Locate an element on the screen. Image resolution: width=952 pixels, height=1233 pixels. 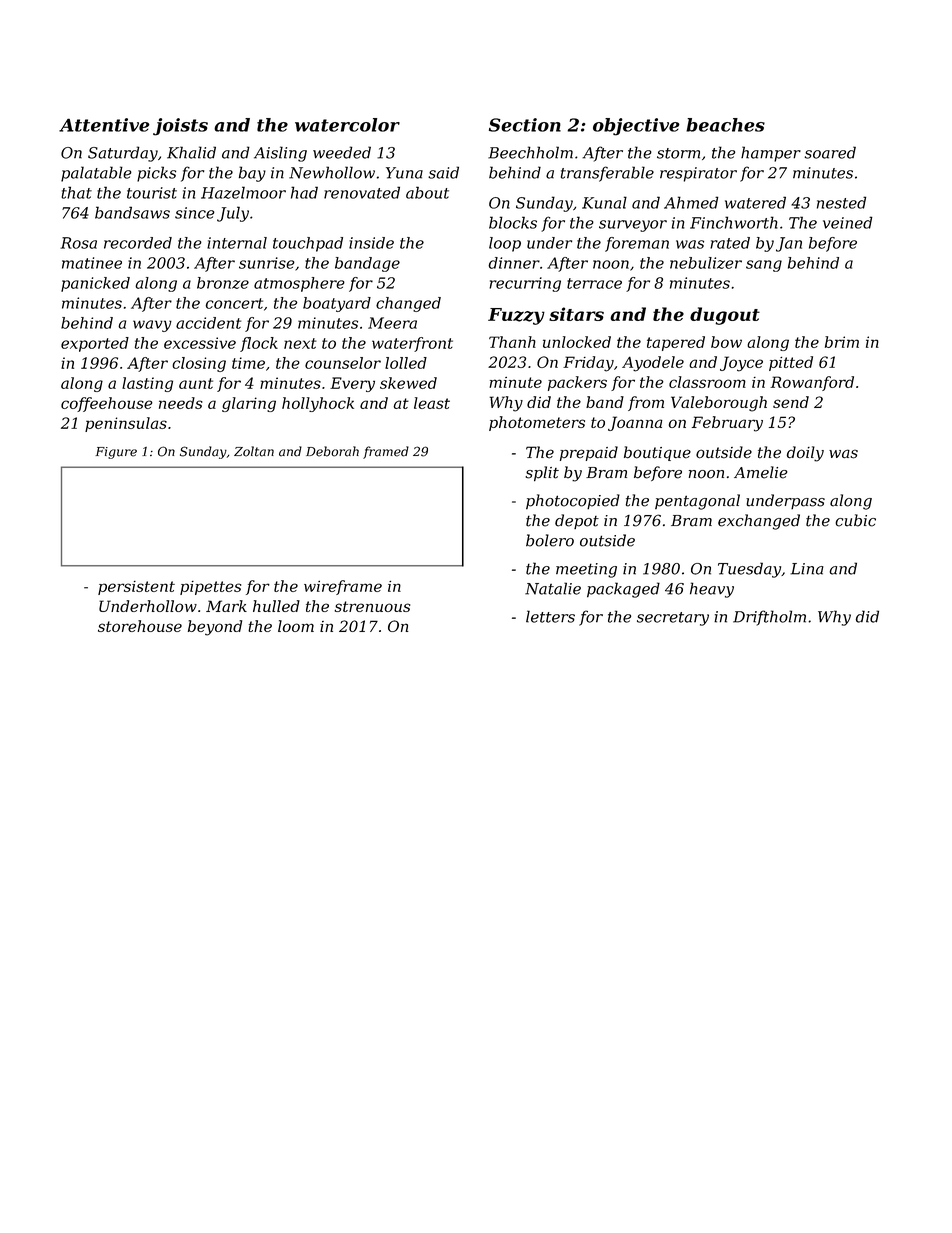
Attentive is located at coordinates (104, 125).
